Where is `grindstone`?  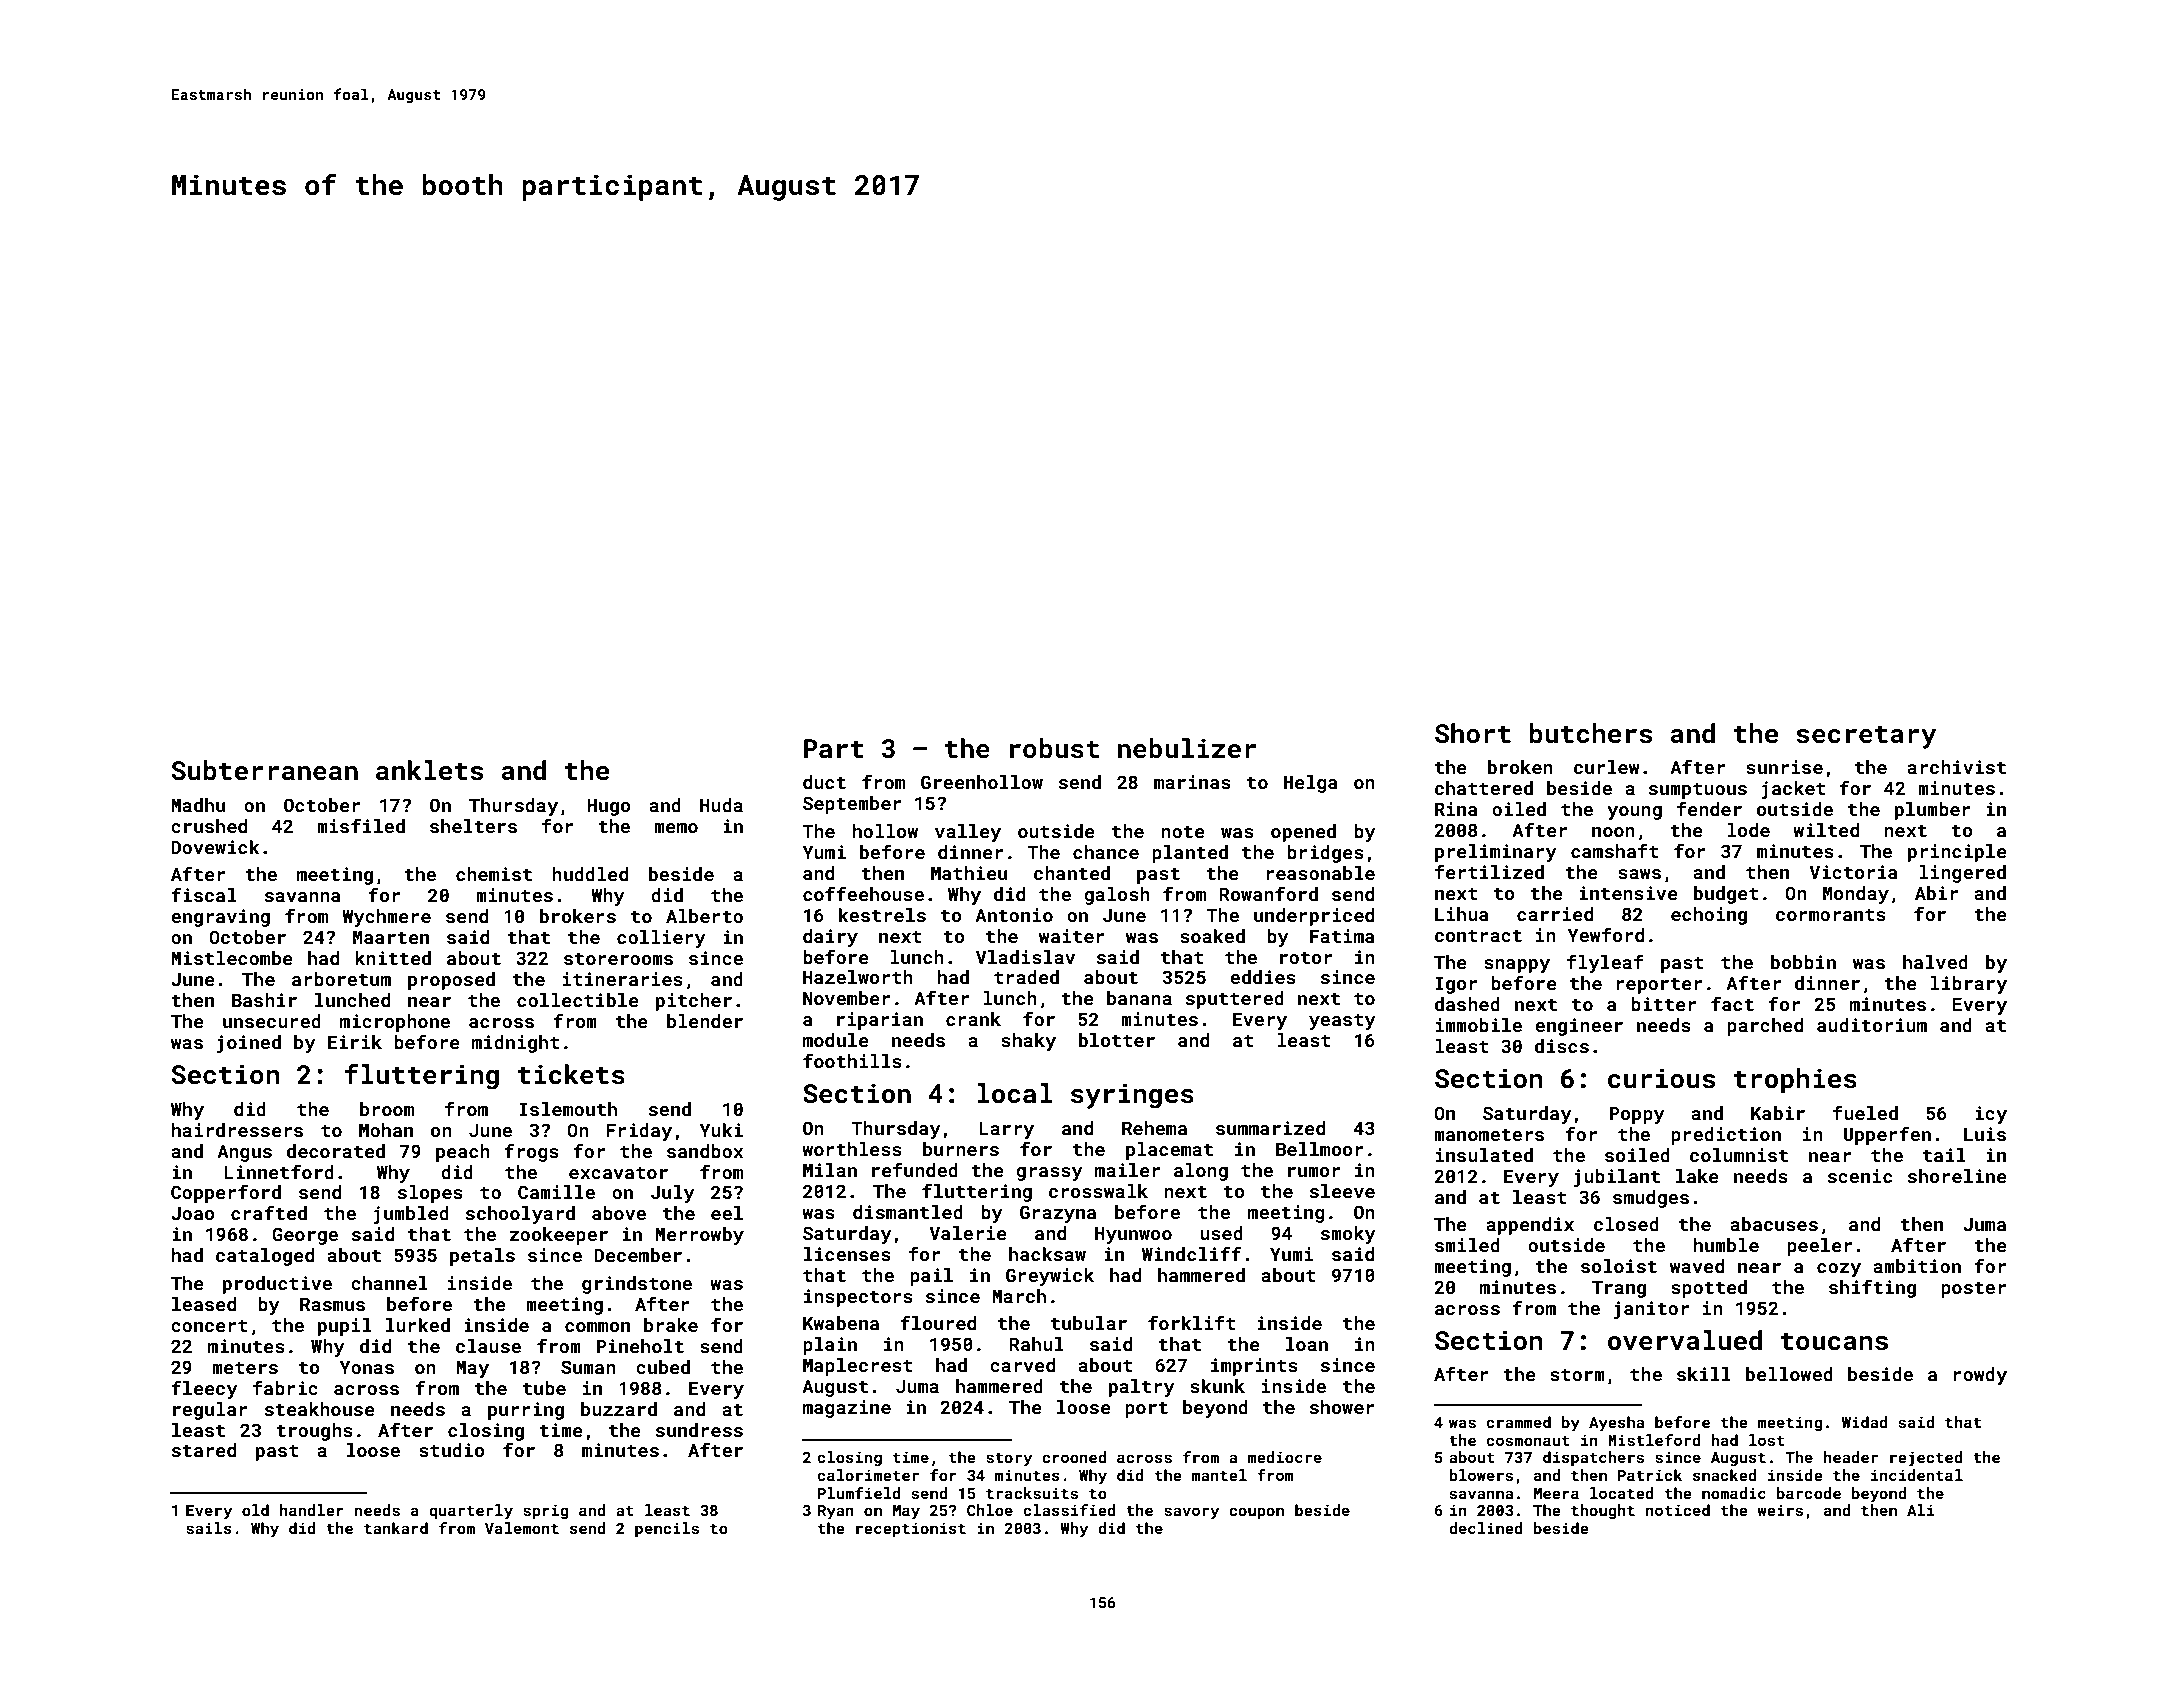 grindstone is located at coordinates (637, 1285).
